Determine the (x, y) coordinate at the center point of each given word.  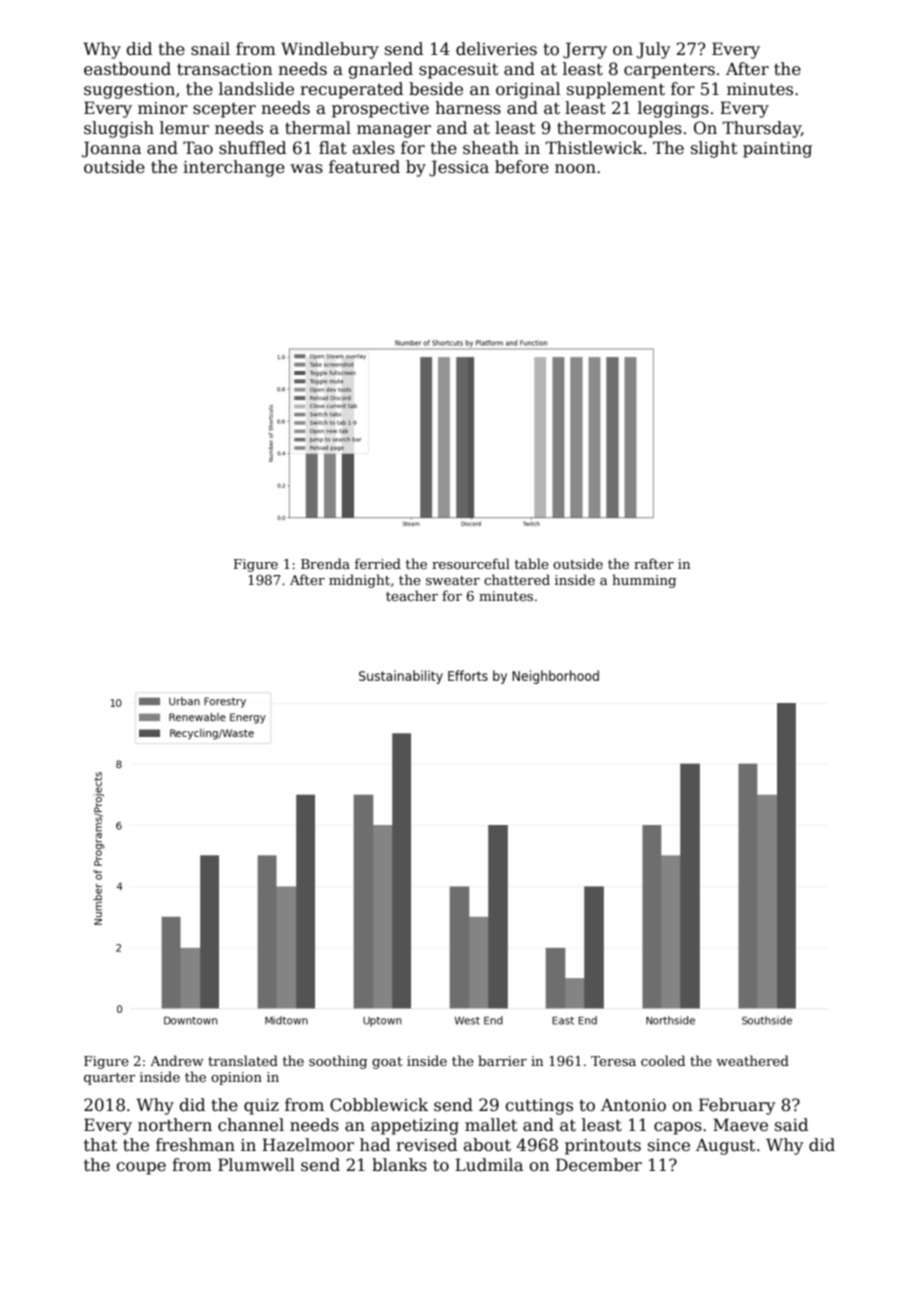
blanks (399, 1165)
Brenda (325, 563)
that (100, 1145)
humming (644, 581)
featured (364, 167)
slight (714, 149)
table (532, 563)
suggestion (129, 91)
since (669, 1145)
